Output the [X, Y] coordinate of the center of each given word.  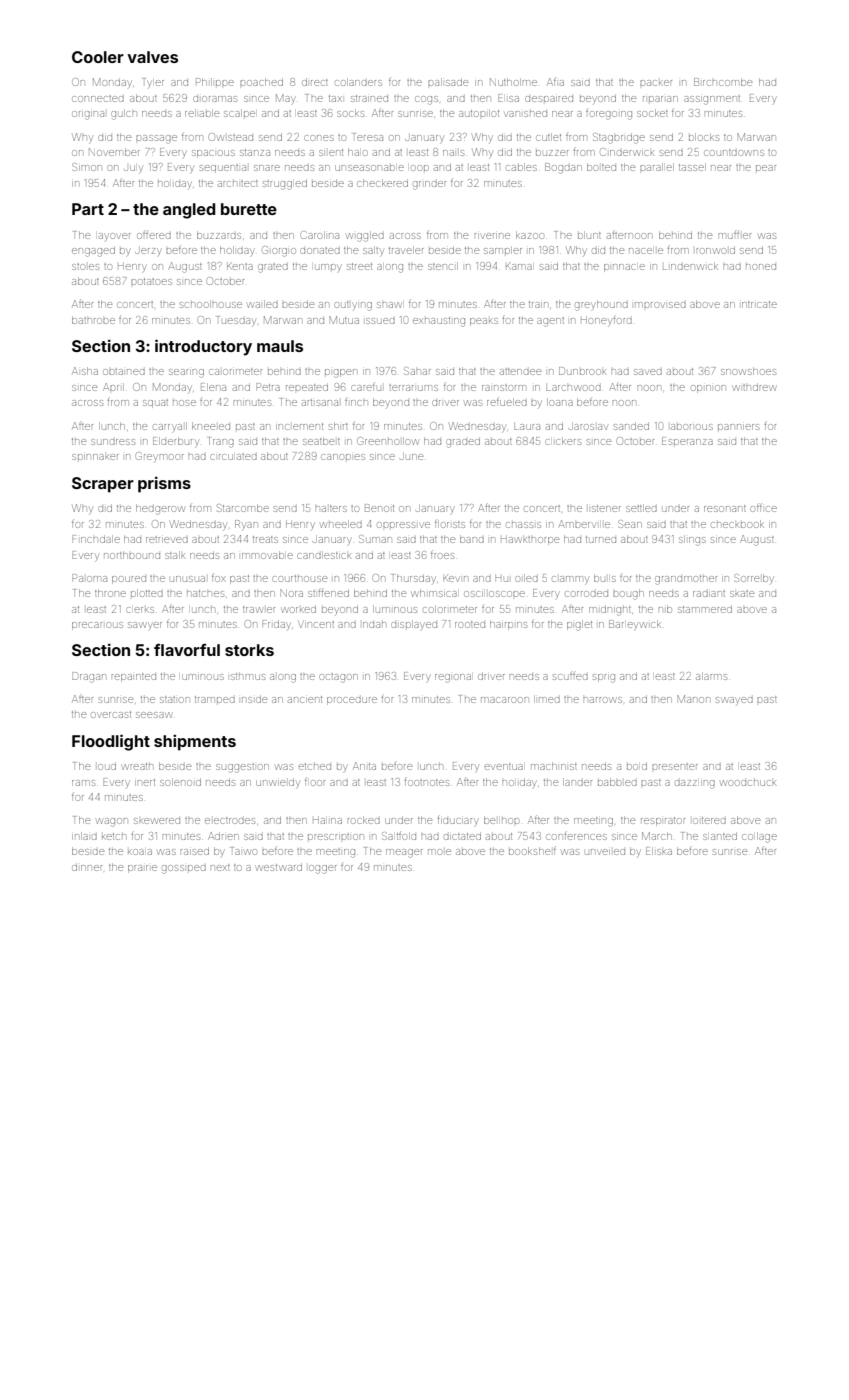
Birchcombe [723, 82]
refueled [507, 402]
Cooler [98, 57]
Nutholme [513, 82]
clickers [563, 441]
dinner [87, 867]
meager [404, 853]
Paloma [89, 578]
